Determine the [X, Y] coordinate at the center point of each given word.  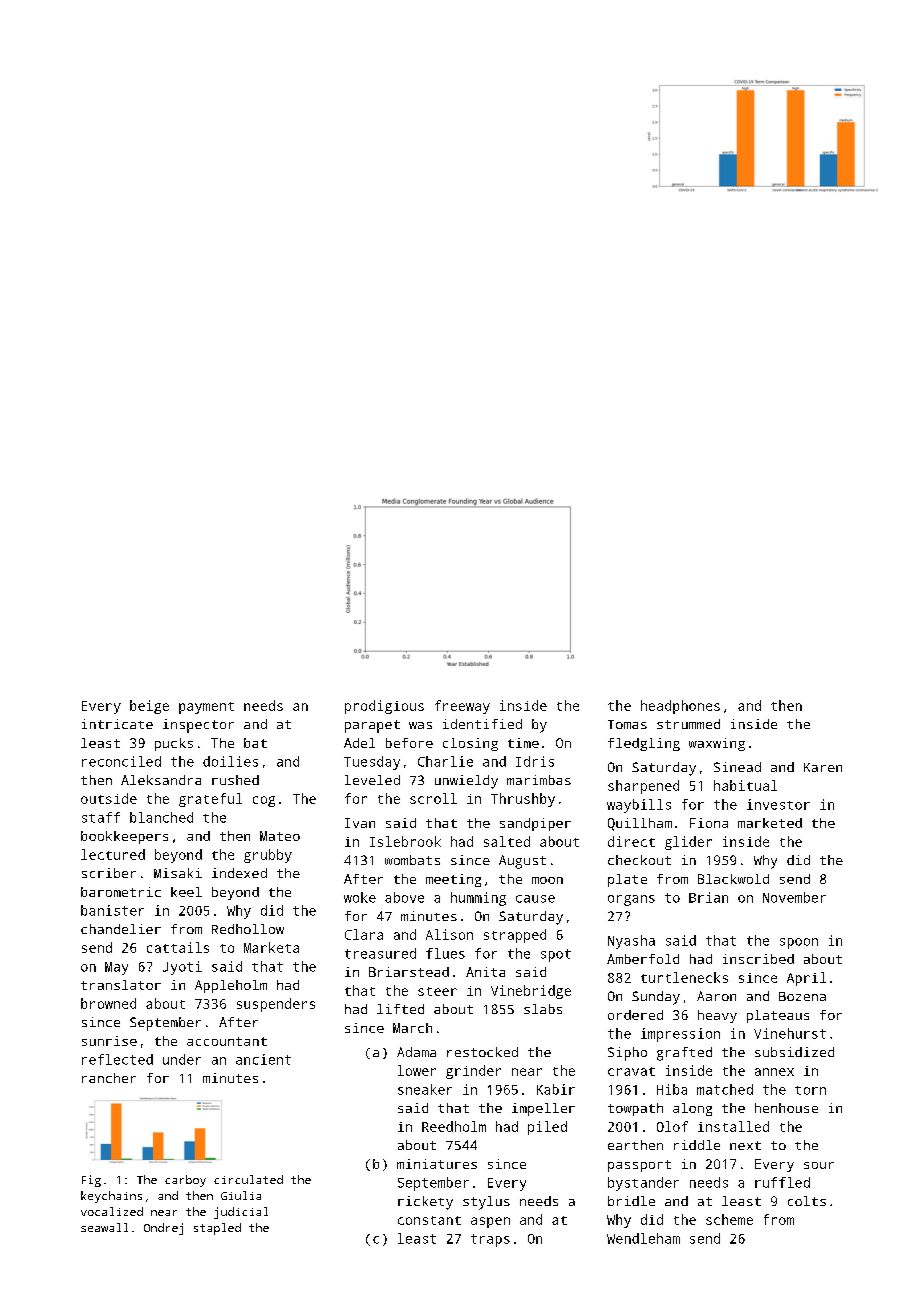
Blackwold [733, 879]
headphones [680, 707]
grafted [684, 1054]
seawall [104, 1227]
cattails [178, 947]
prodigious [384, 707]
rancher [109, 1078]
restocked [482, 1052]
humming [478, 899]
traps [490, 1240]
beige [149, 707]
